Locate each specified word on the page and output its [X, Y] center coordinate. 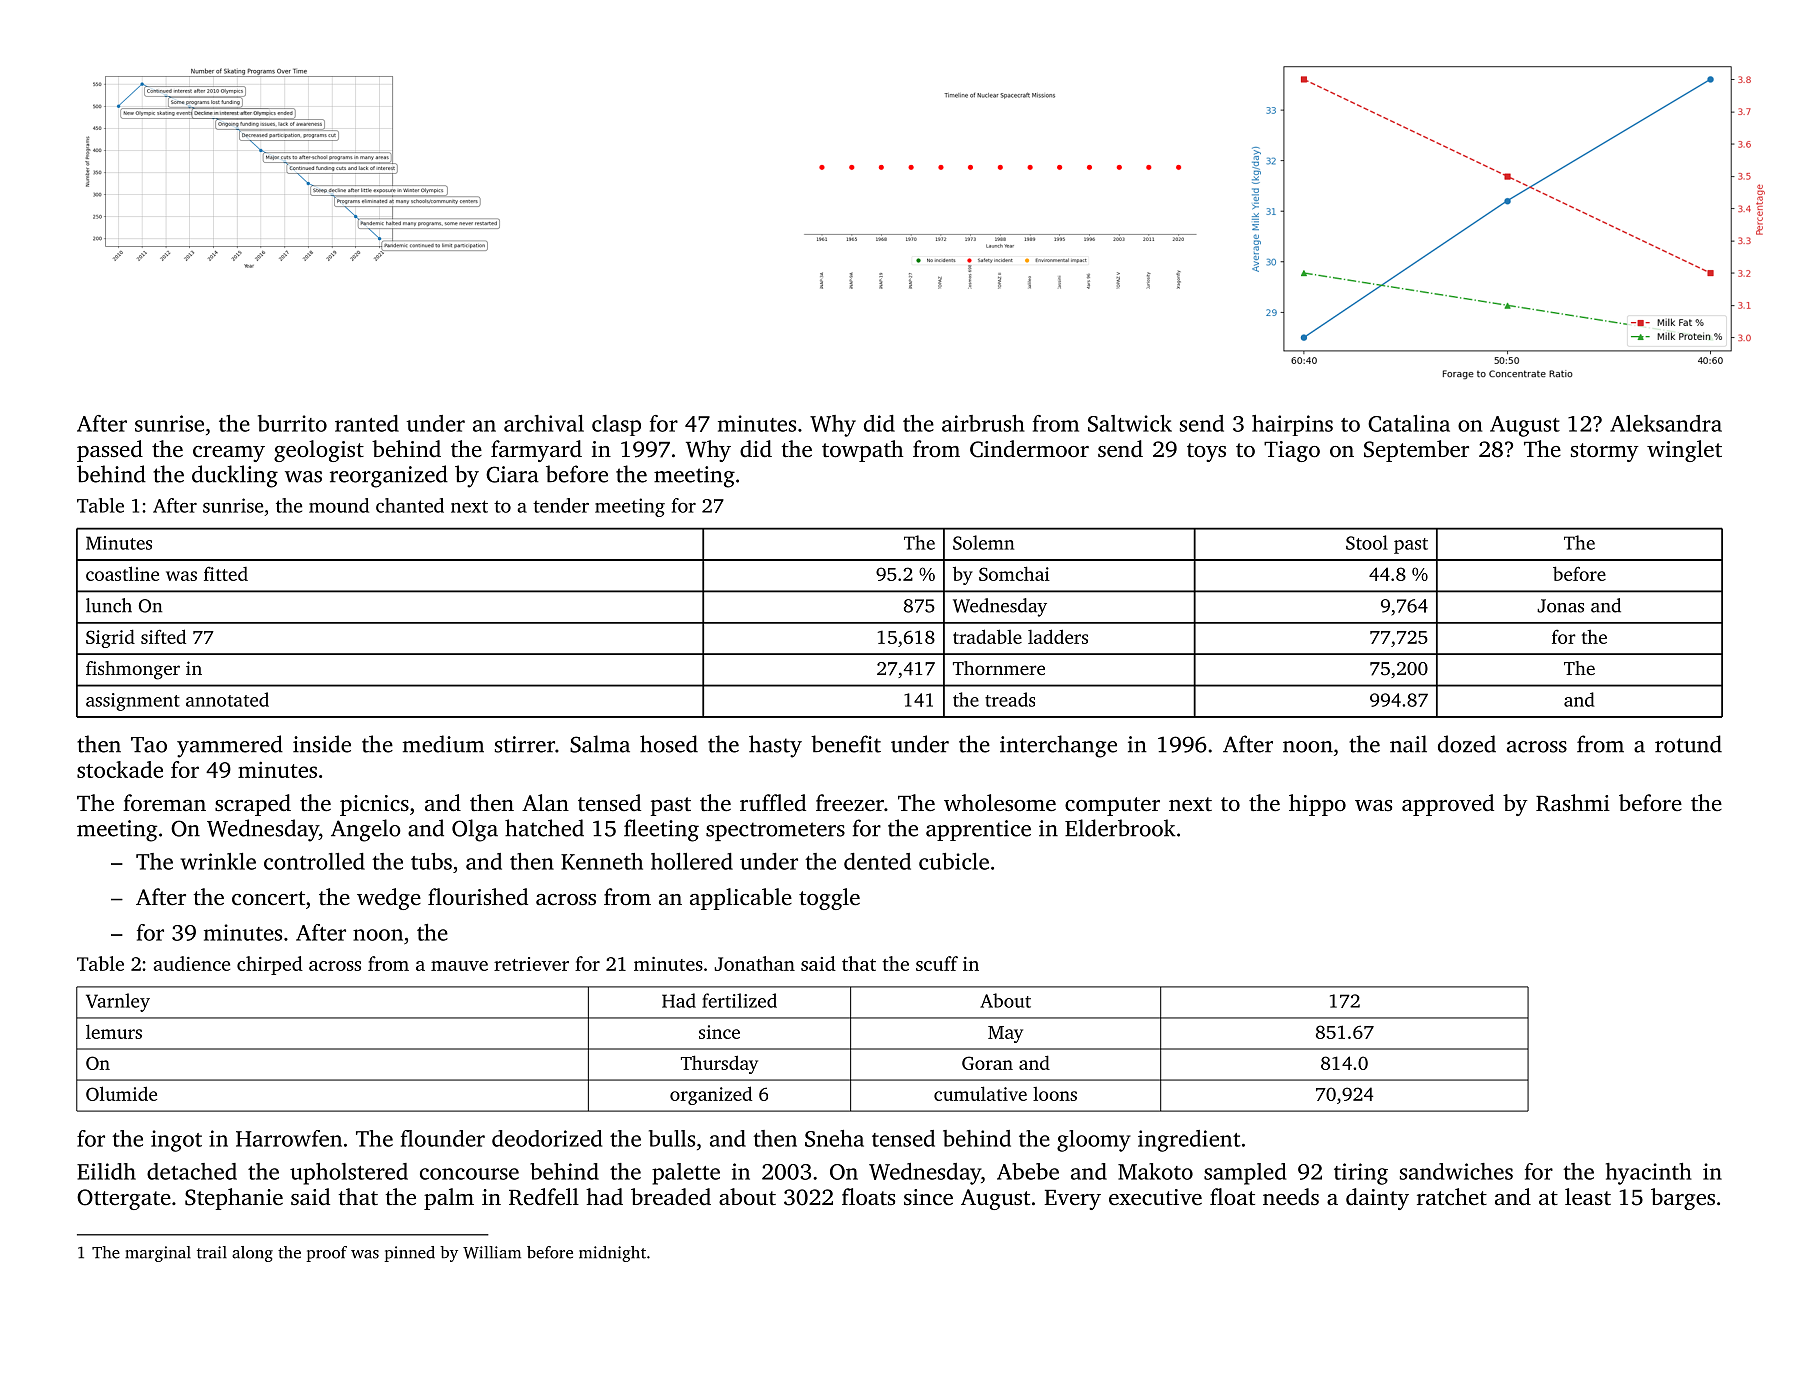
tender [561, 505]
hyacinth [1649, 1174]
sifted [163, 636]
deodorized [547, 1138]
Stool [1367, 542]
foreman [164, 803]
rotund [1688, 744]
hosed [669, 744]
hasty [775, 746]
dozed [1467, 744]
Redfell [544, 1197]
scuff [937, 963]
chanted [410, 505]
